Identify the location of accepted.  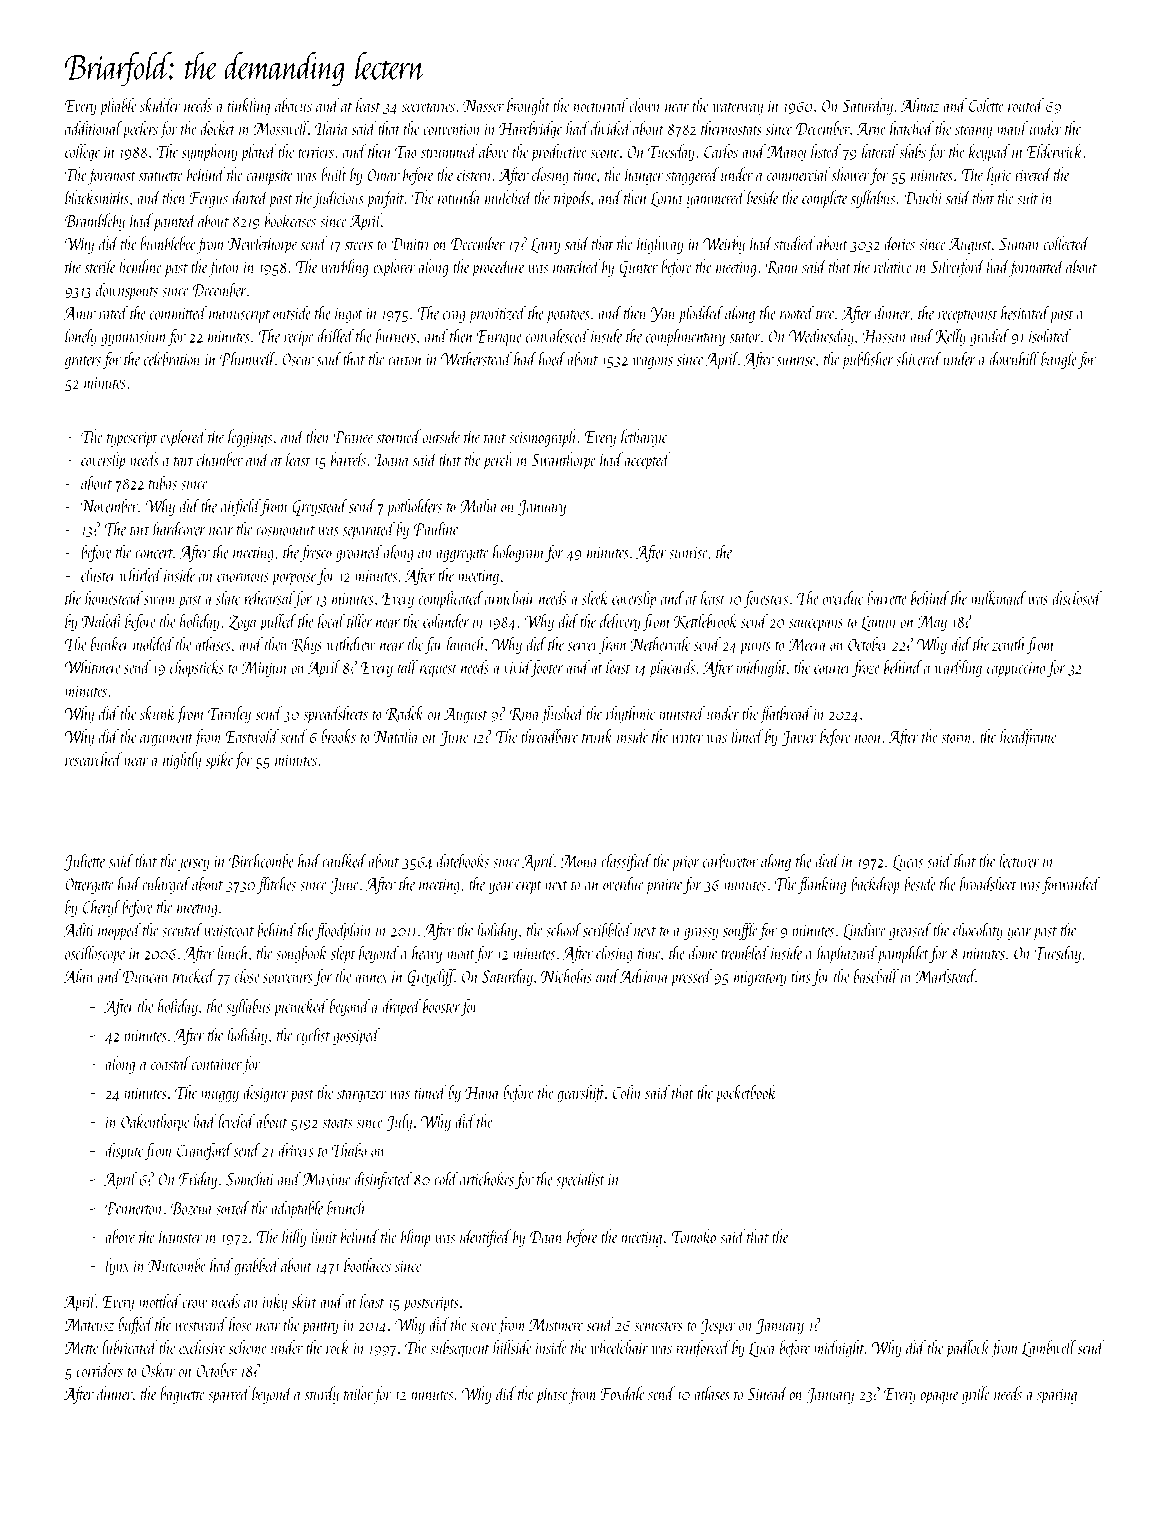
(647, 461).
